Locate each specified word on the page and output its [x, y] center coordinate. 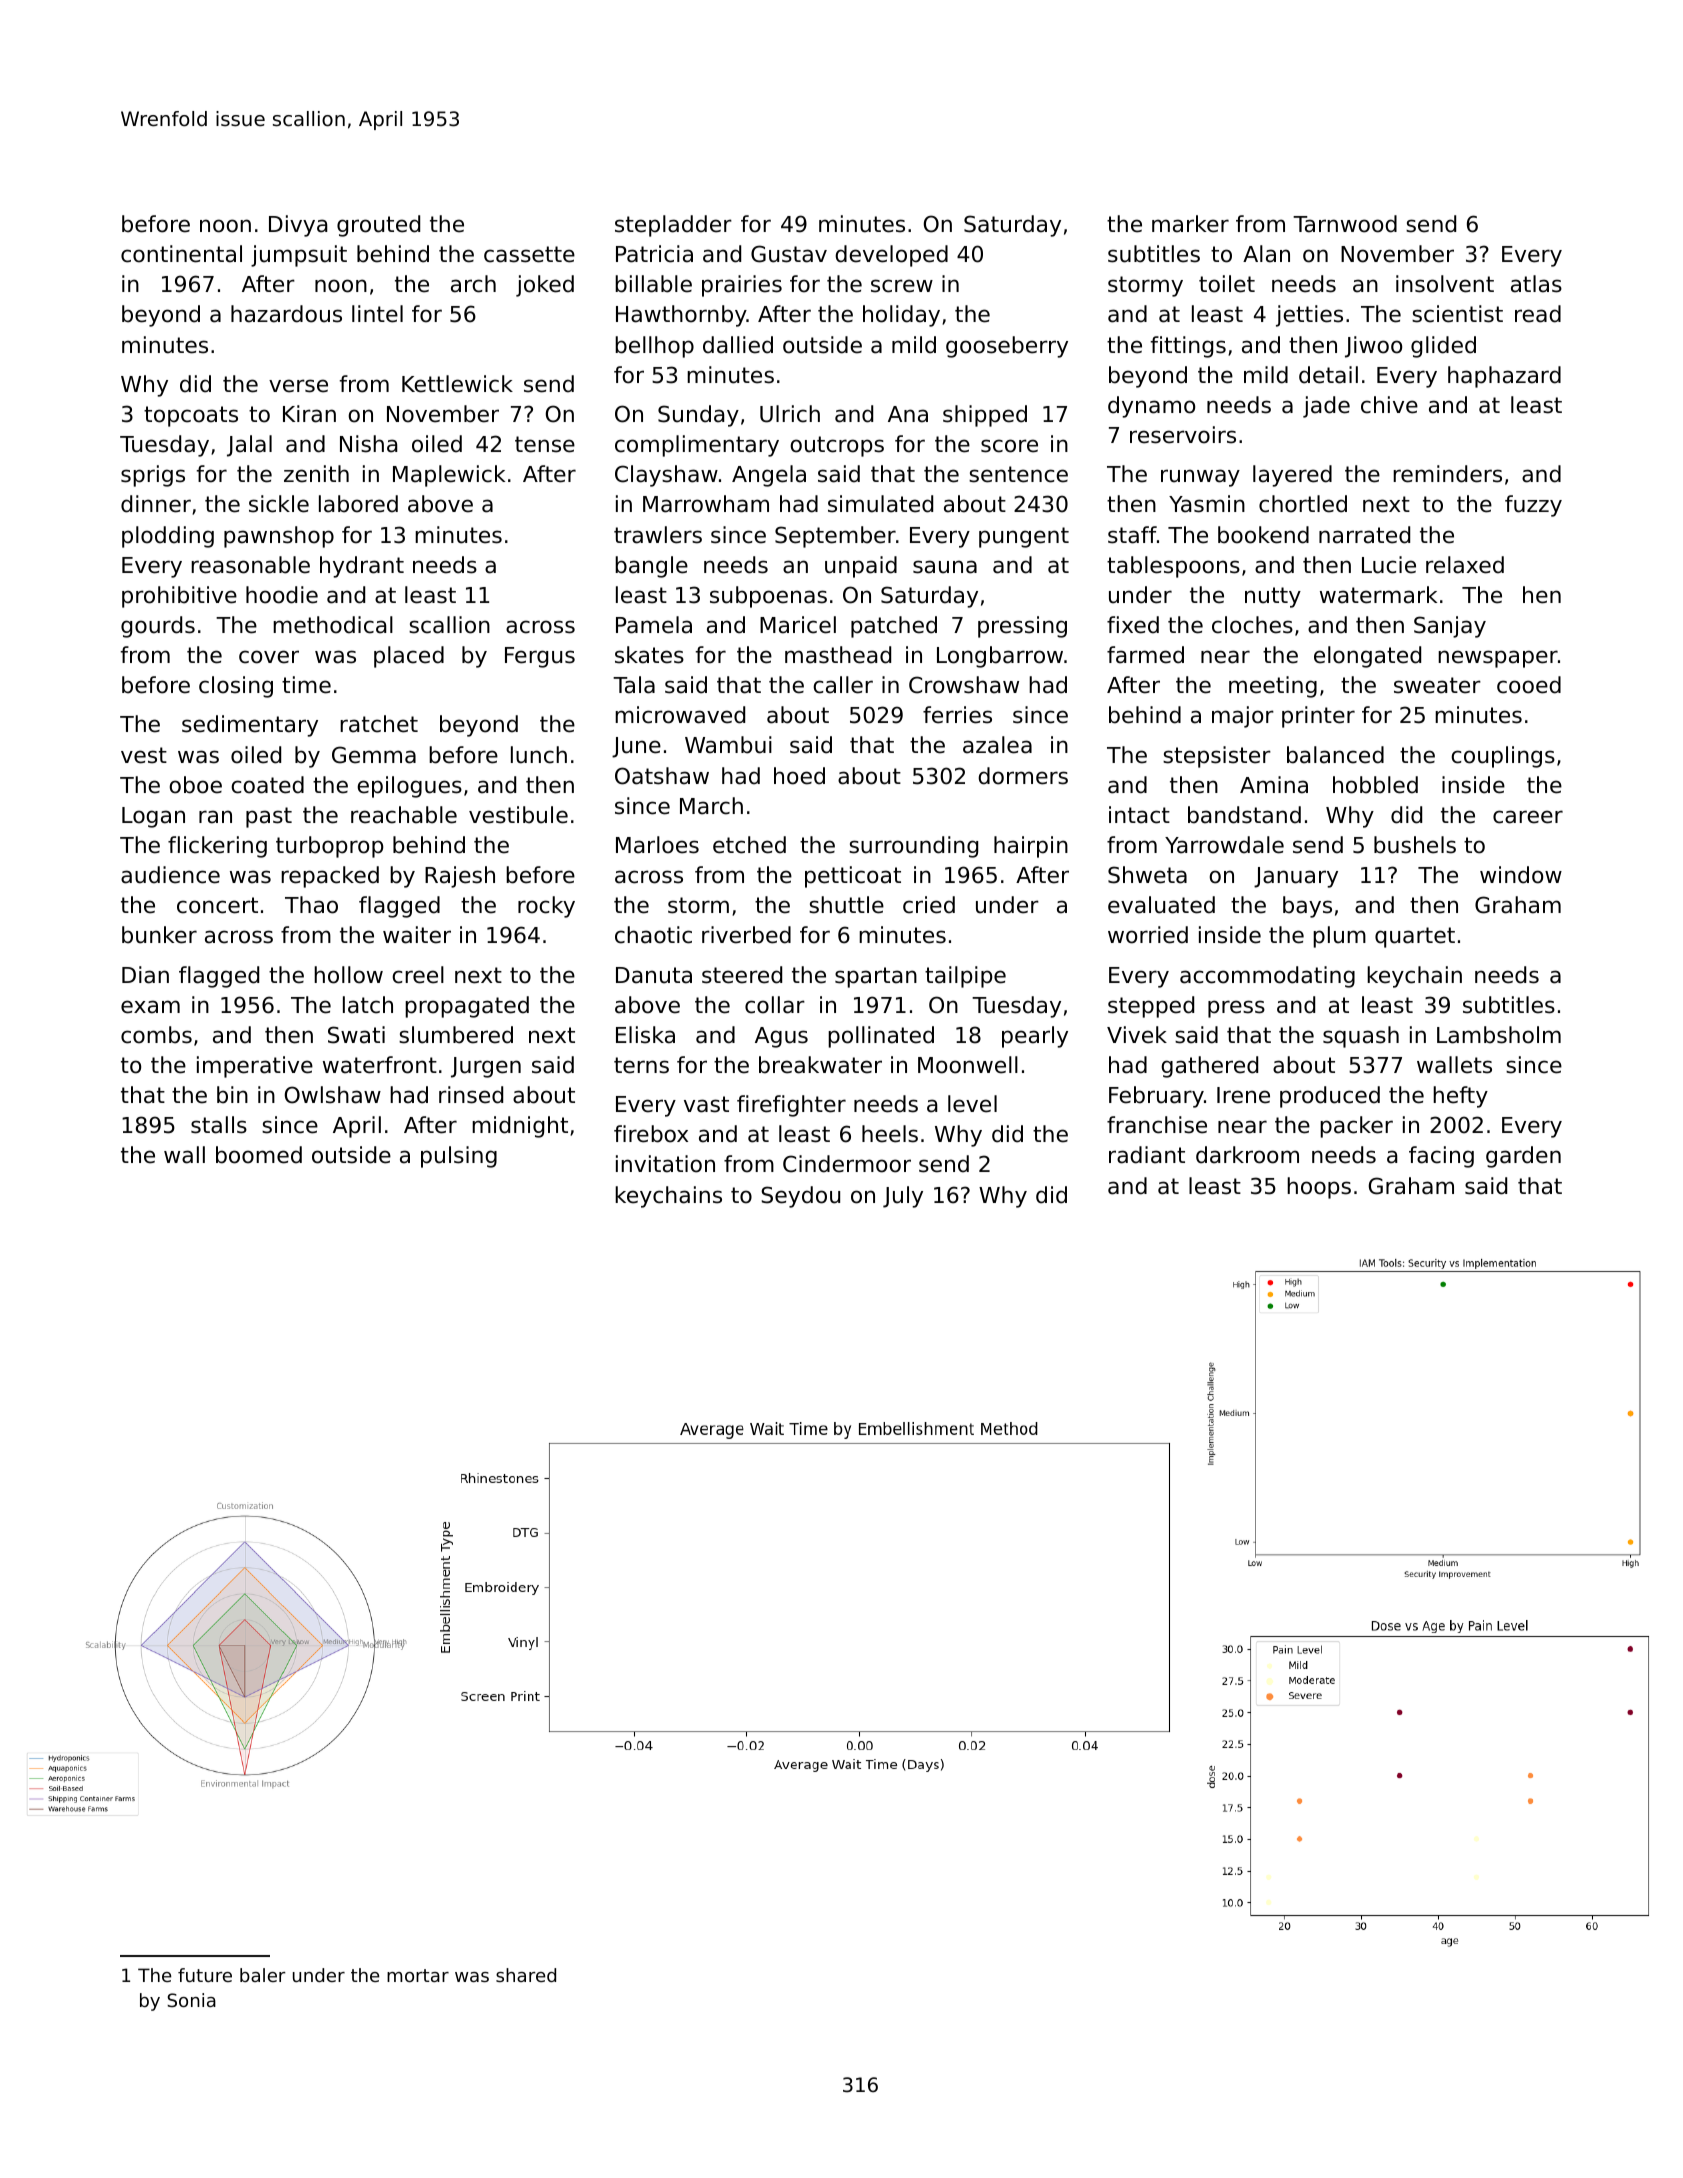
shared [526, 1975]
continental [181, 254]
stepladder [673, 226]
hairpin [1031, 847]
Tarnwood [1345, 224]
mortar [418, 1975]
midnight [520, 1127]
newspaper [1498, 659]
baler [263, 1975]
